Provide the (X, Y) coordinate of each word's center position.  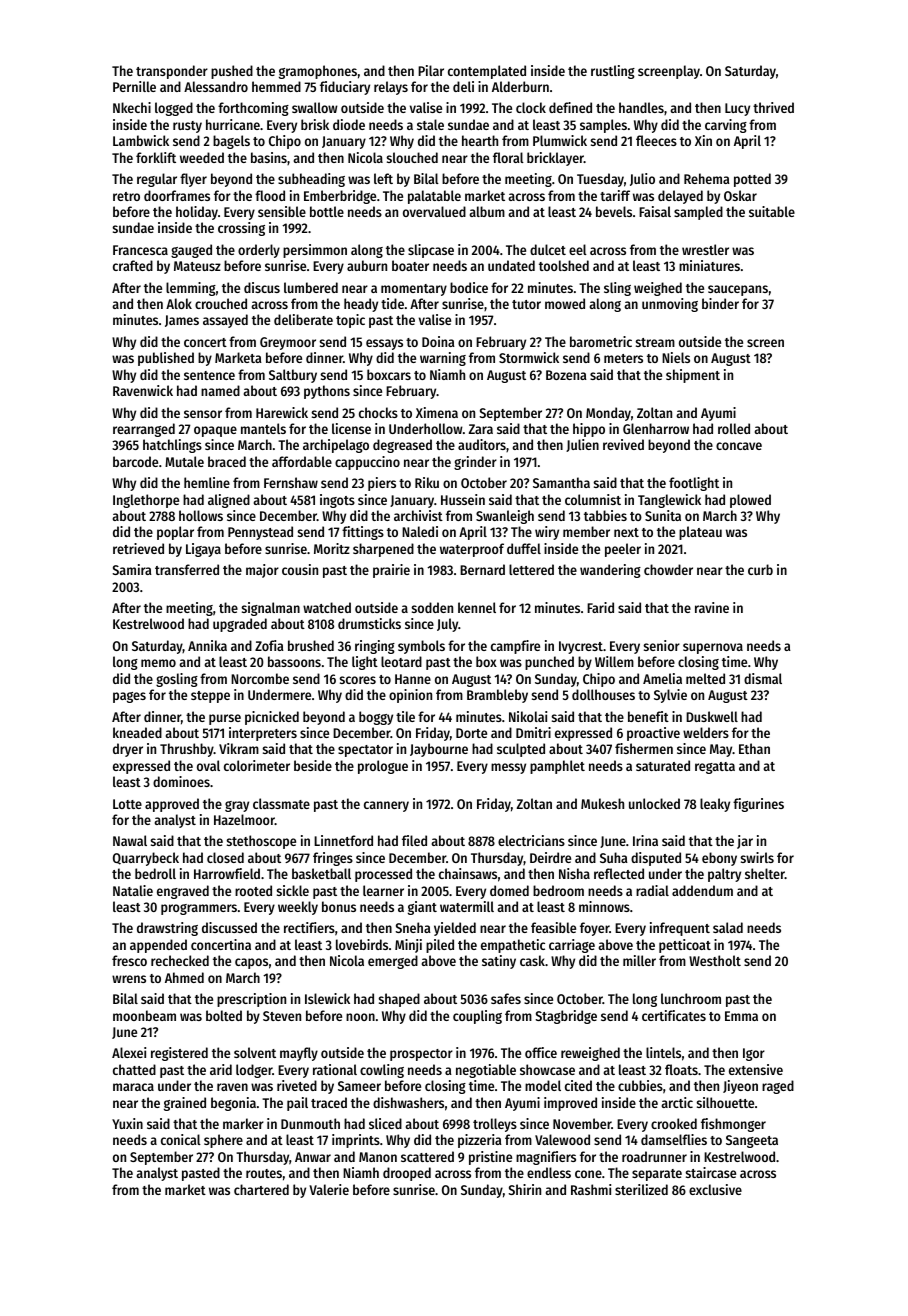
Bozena (566, 375)
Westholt (715, 960)
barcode (135, 461)
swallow (315, 107)
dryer (128, 750)
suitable (772, 211)
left (383, 178)
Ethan (754, 748)
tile (405, 716)
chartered (261, 1189)
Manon (378, 1157)
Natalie (133, 890)
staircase (711, 1172)
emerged (393, 962)
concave (739, 446)
